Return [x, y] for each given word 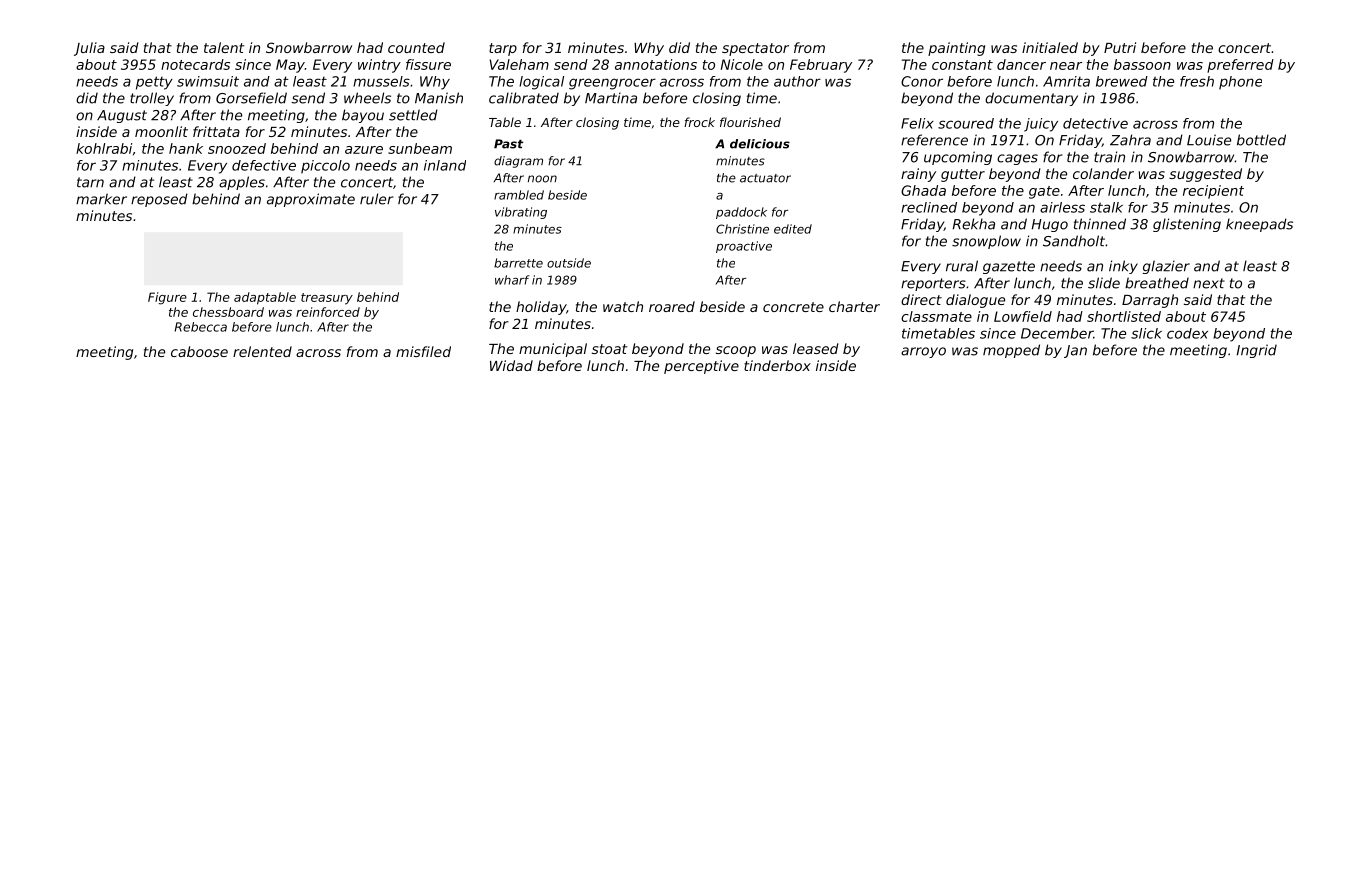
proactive [744, 247]
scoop [736, 351]
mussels [381, 81]
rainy [918, 175]
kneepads [1259, 225]
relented [262, 351]
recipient [1213, 192]
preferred [1240, 66]
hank [186, 148]
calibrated [524, 98]
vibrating [521, 213]
